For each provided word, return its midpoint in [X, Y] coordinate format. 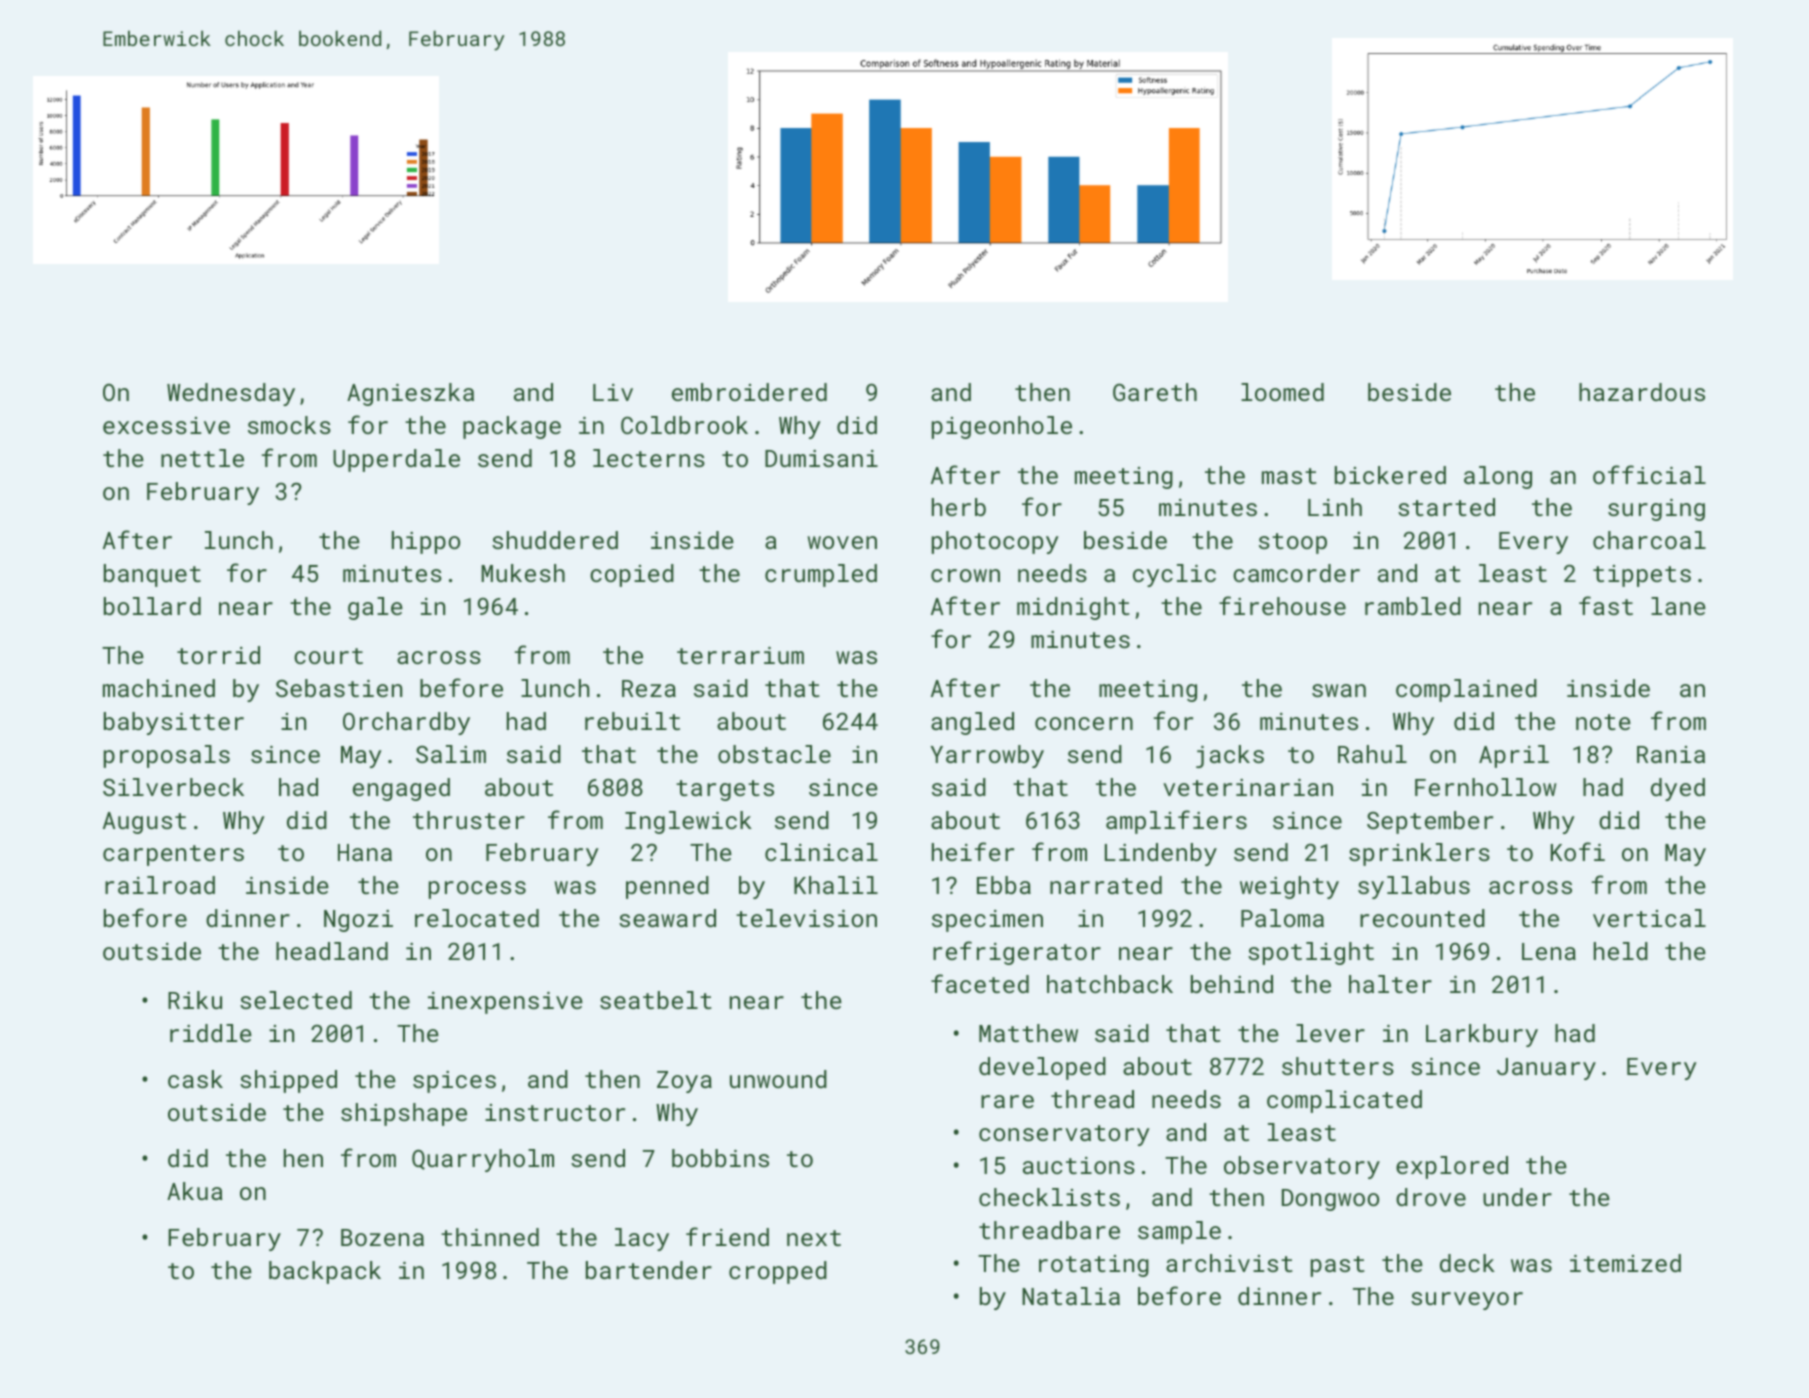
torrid [218, 655]
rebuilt [632, 721]
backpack [325, 1272]
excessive [166, 425]
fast [1606, 605]
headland [332, 951]
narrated [1106, 885]
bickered [1390, 475]
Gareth [1155, 392]
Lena [1549, 951]
